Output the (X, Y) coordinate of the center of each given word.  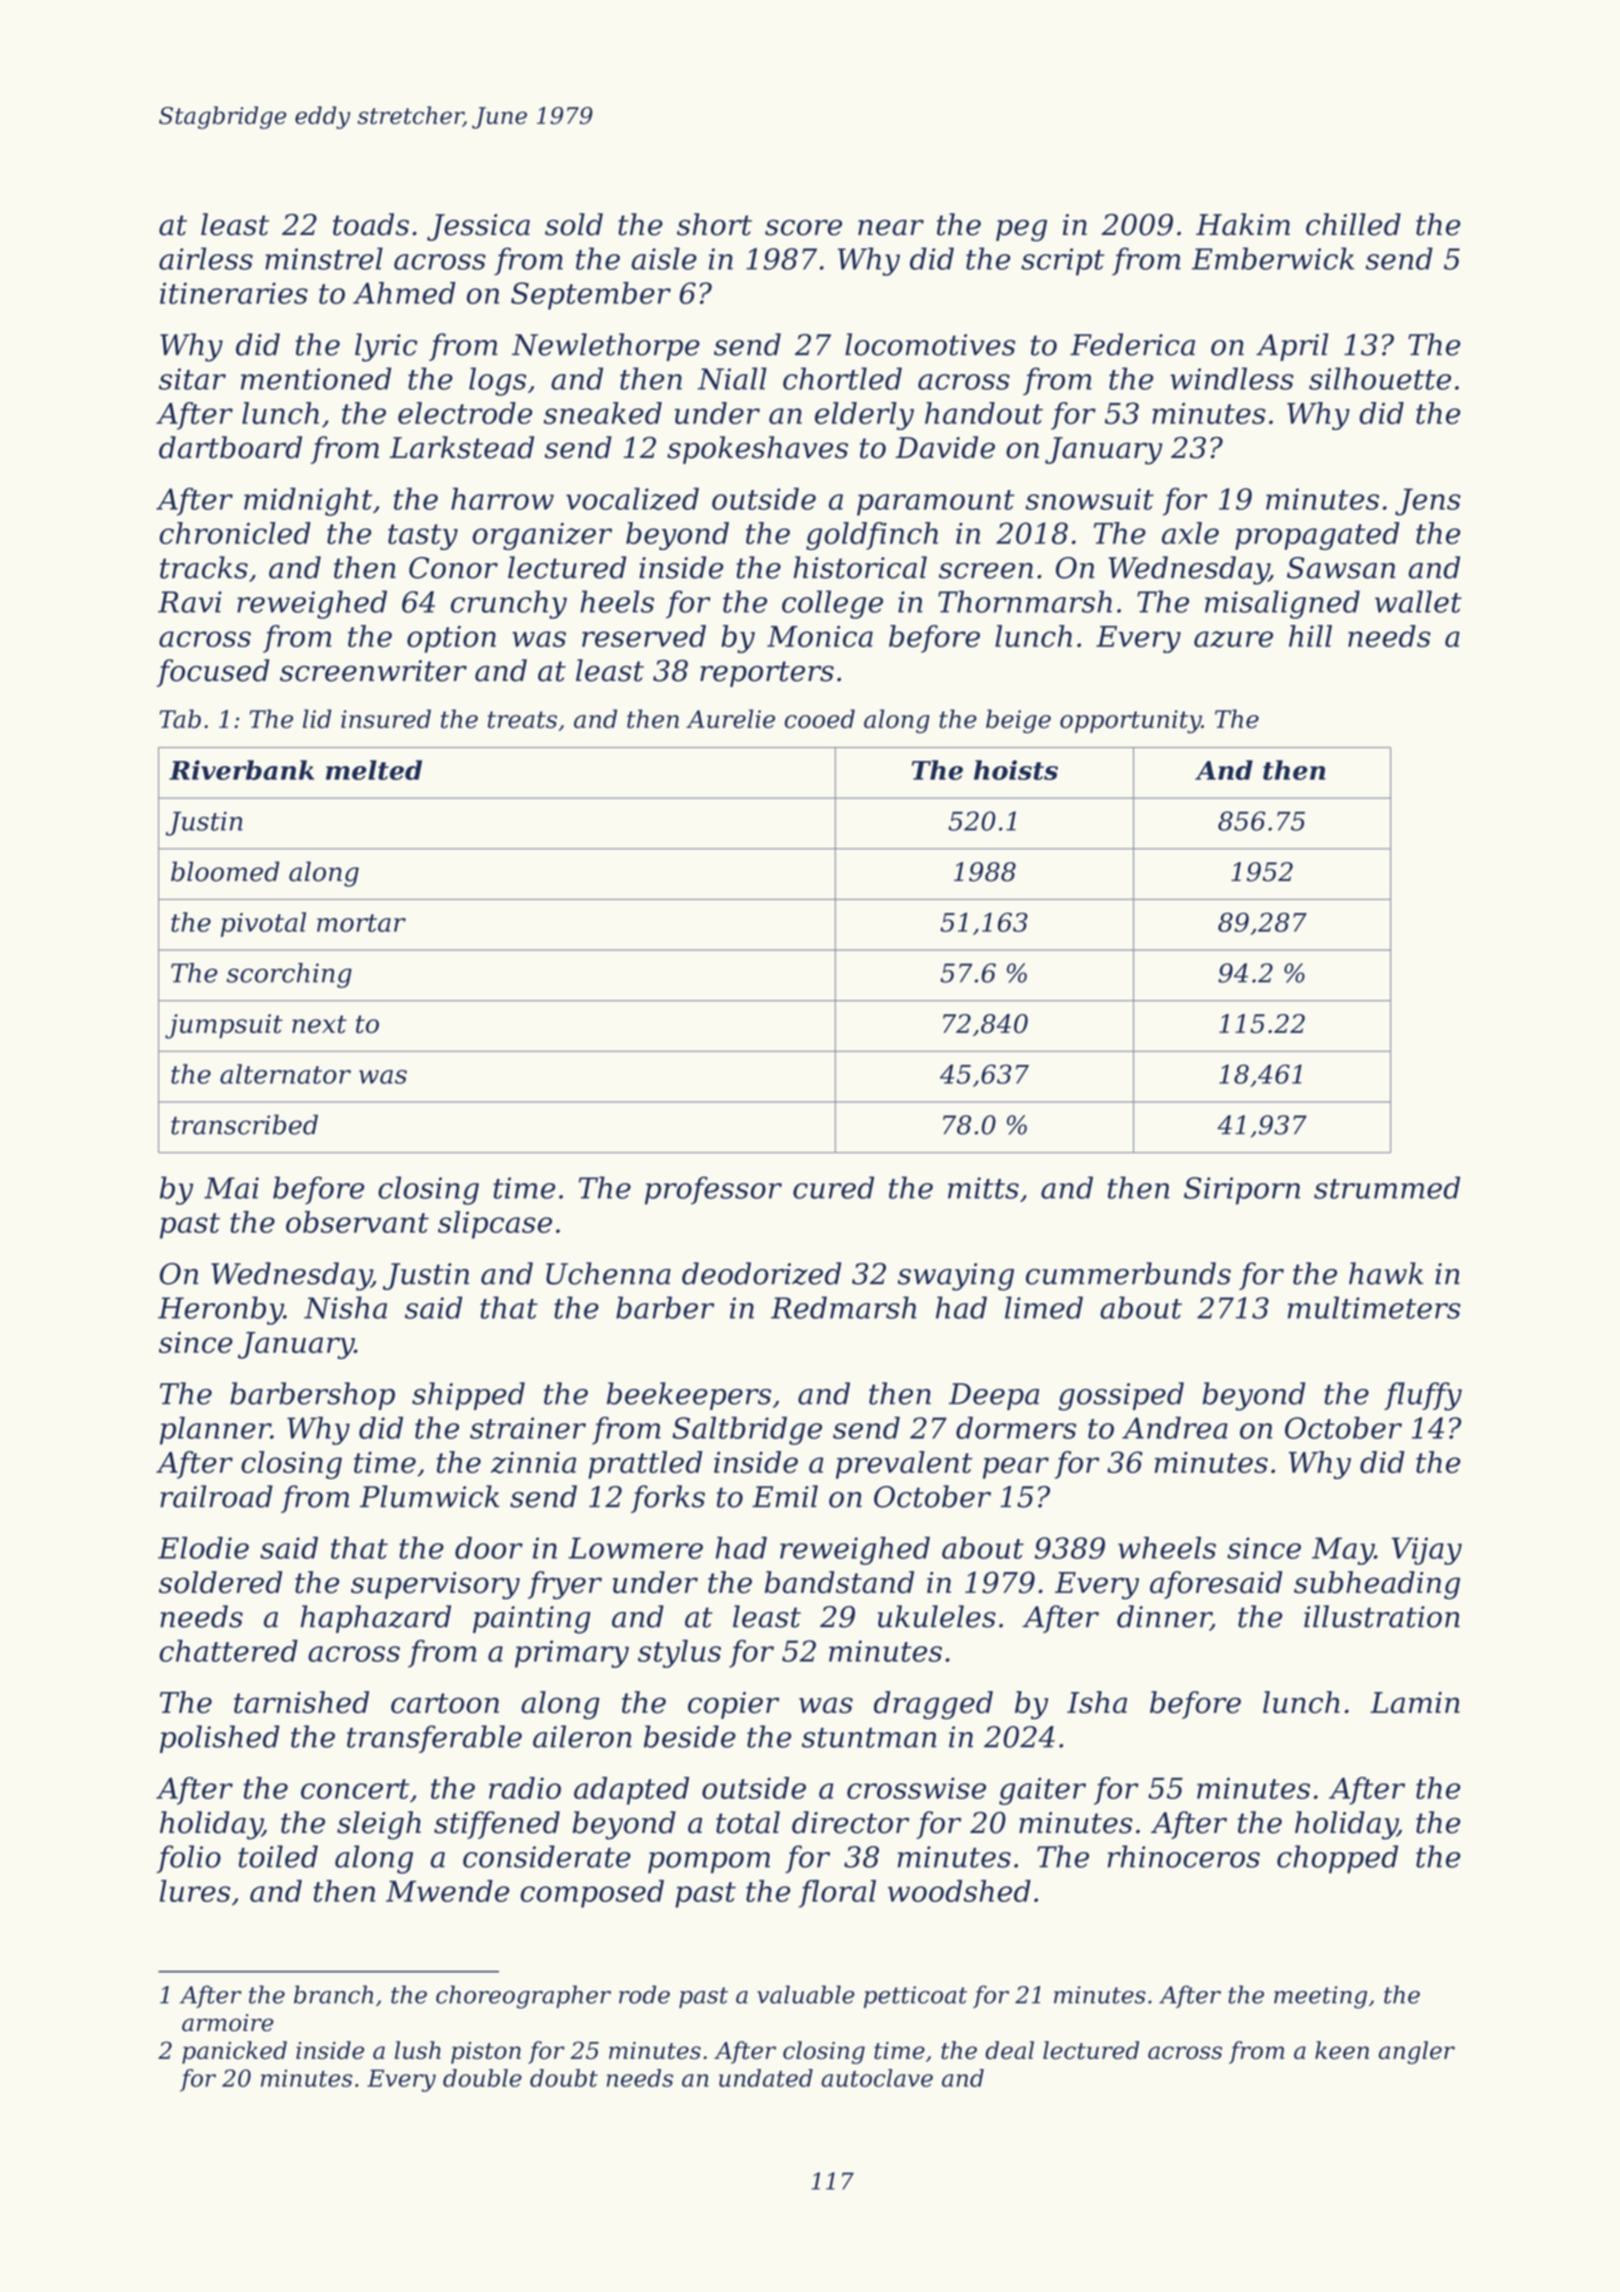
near (891, 227)
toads (371, 224)
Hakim (1243, 224)
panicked (234, 2052)
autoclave (877, 2078)
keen (1342, 2050)
